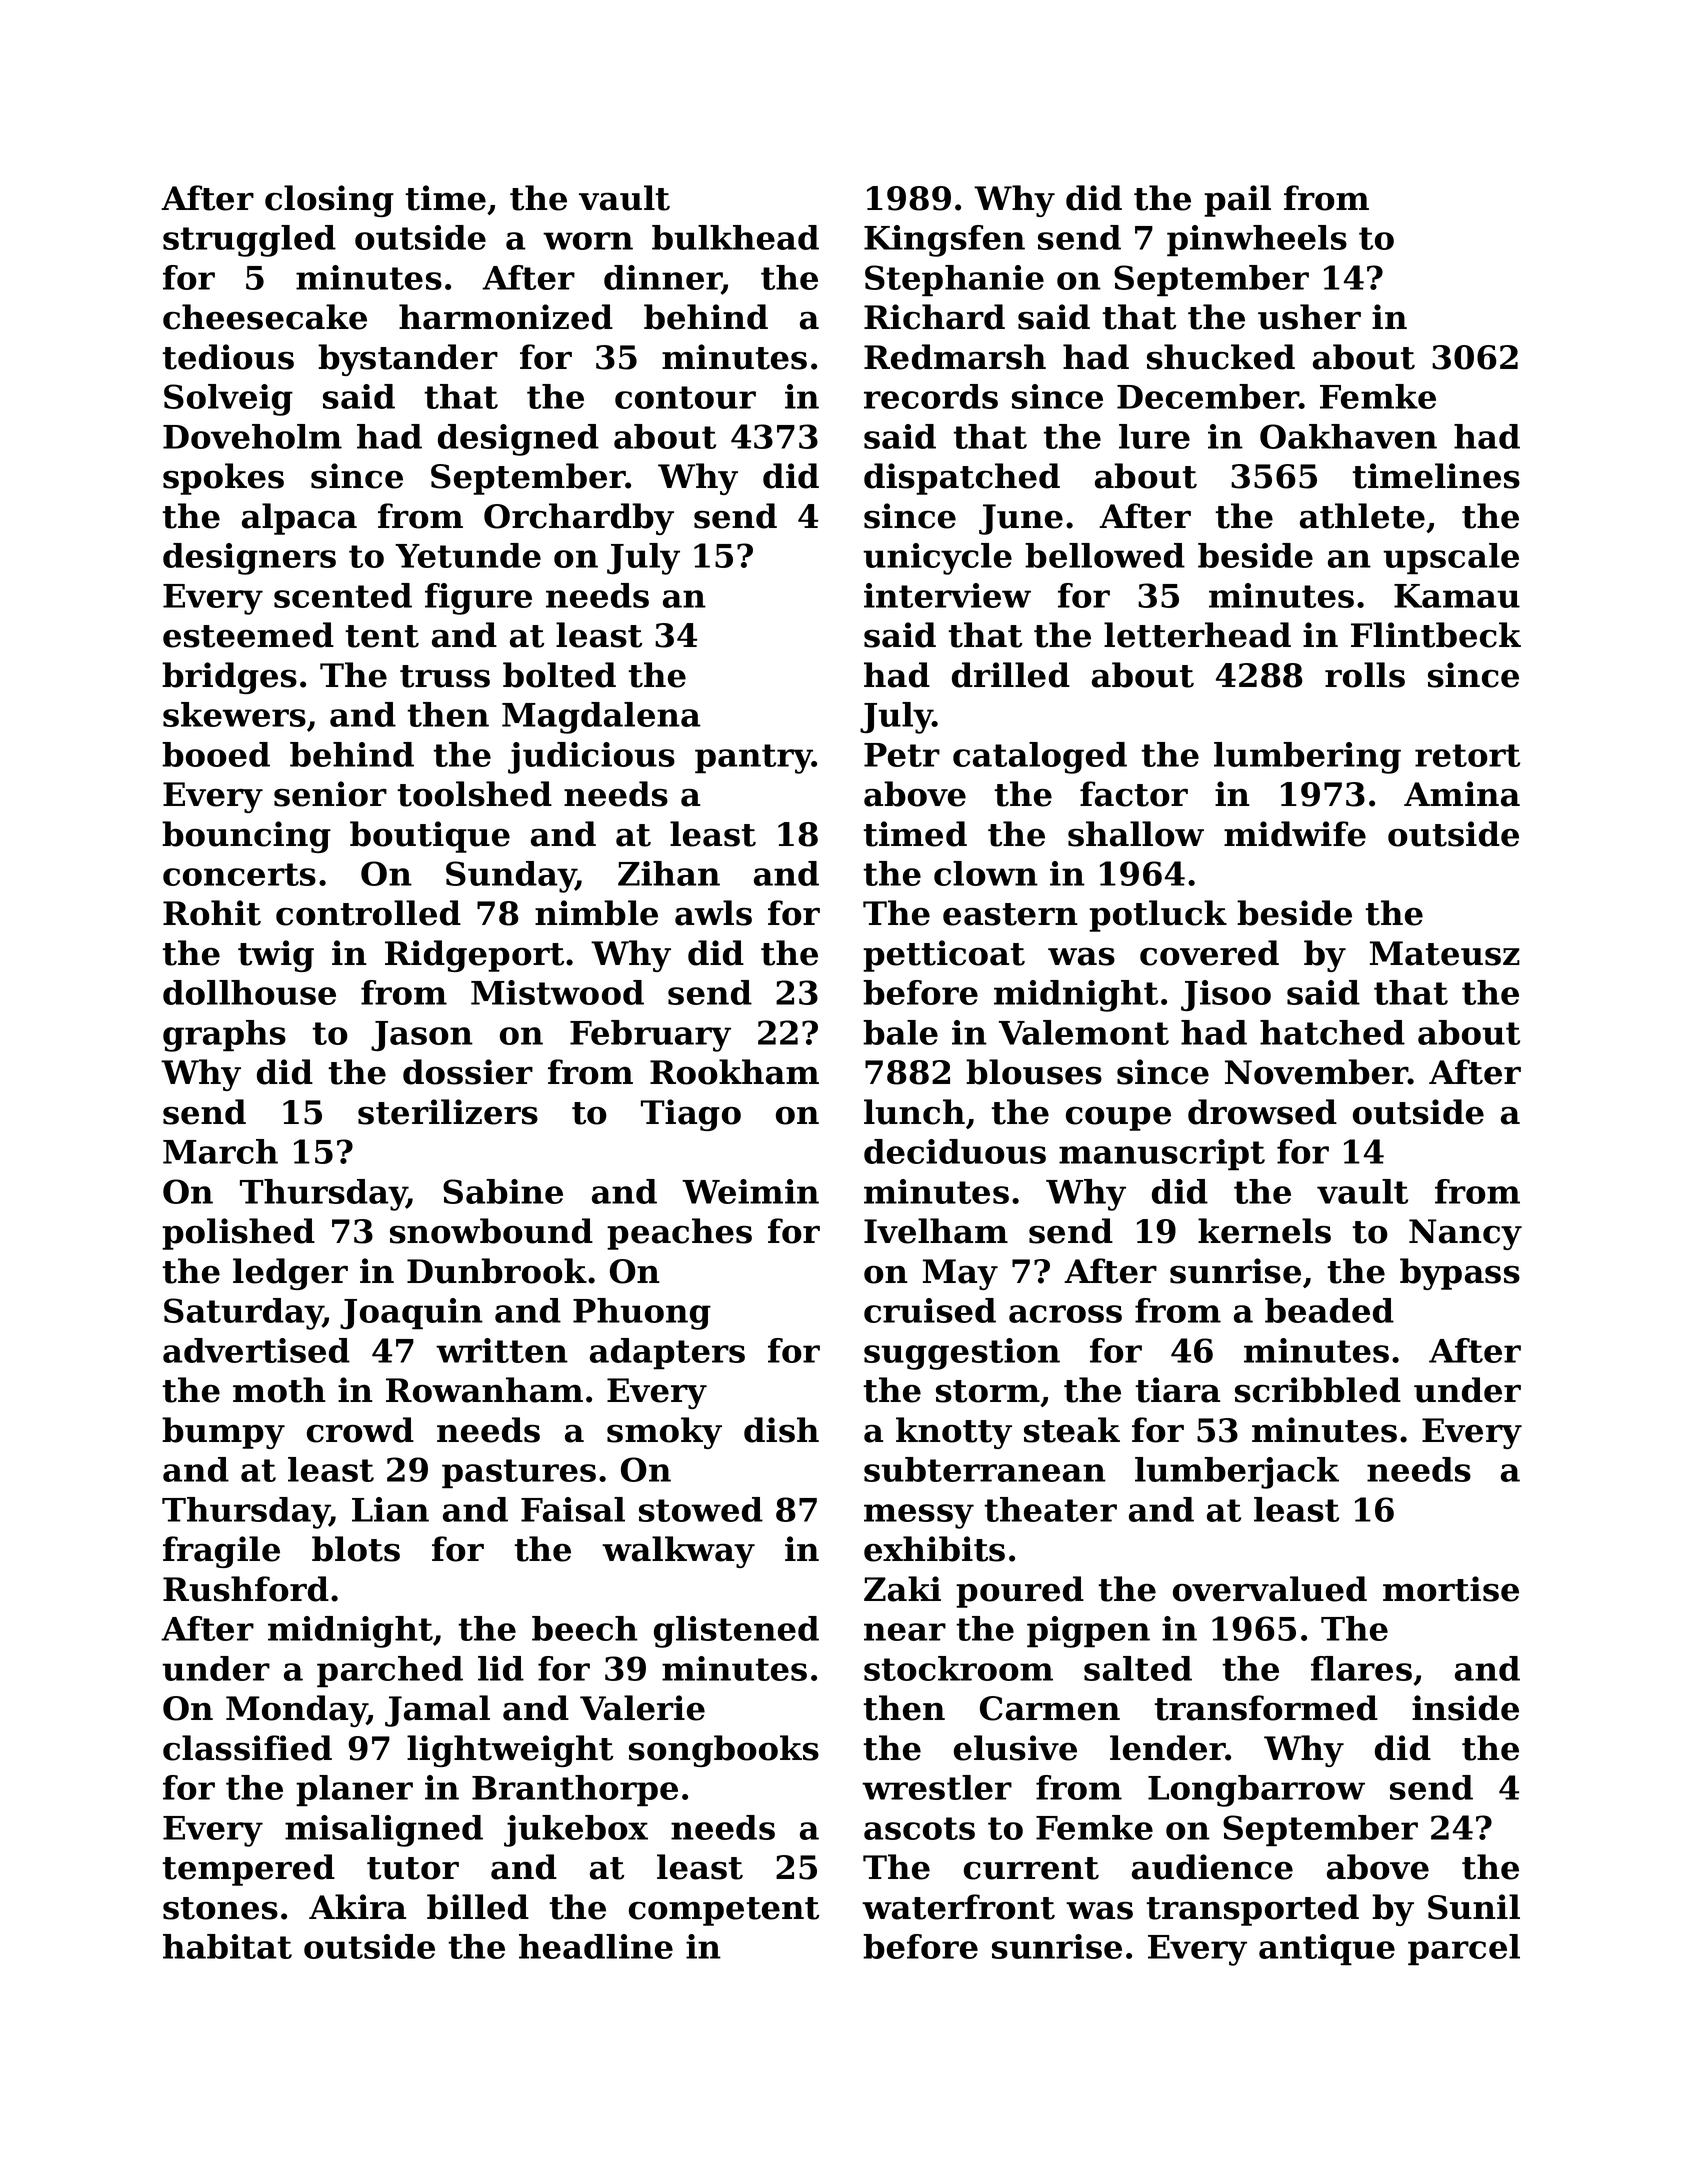 Image resolution: width=1683 pixels, height=2178 pixels. What do you see at coordinates (238, 1234) in the page?
I see `polished` at bounding box center [238, 1234].
